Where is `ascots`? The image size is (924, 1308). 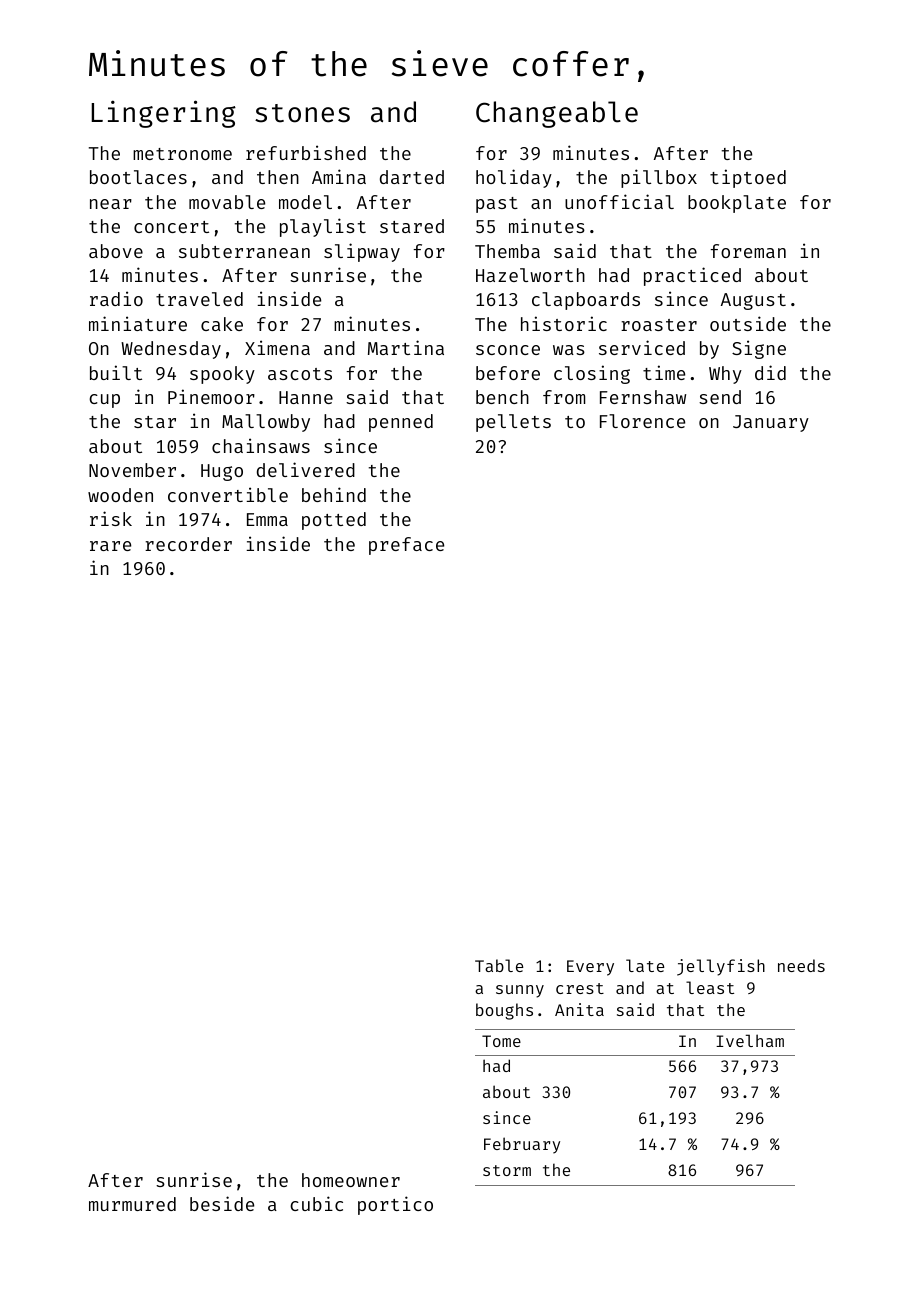
ascots is located at coordinates (300, 374).
